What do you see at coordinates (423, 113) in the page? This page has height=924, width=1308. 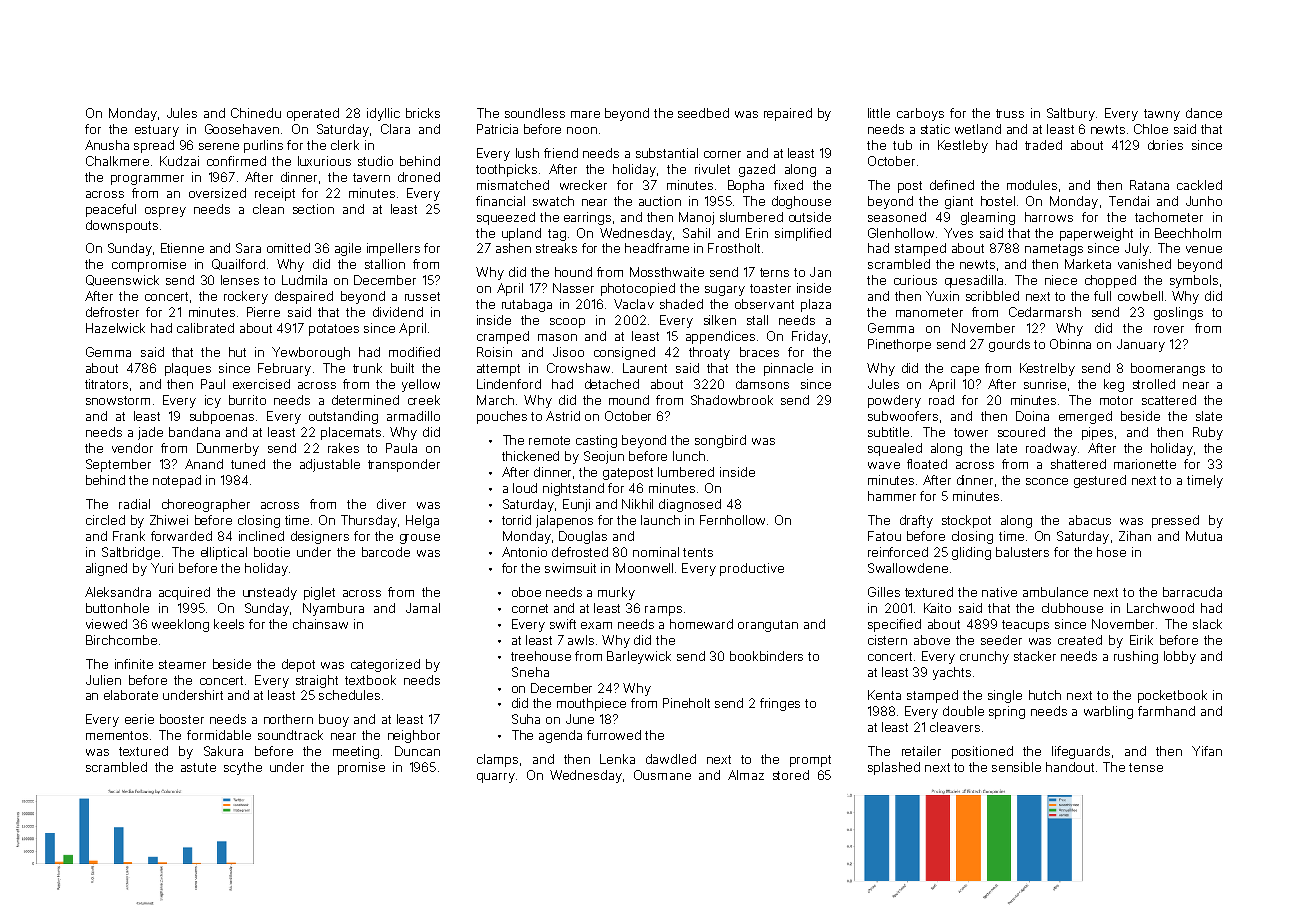 I see `bricks` at bounding box center [423, 113].
